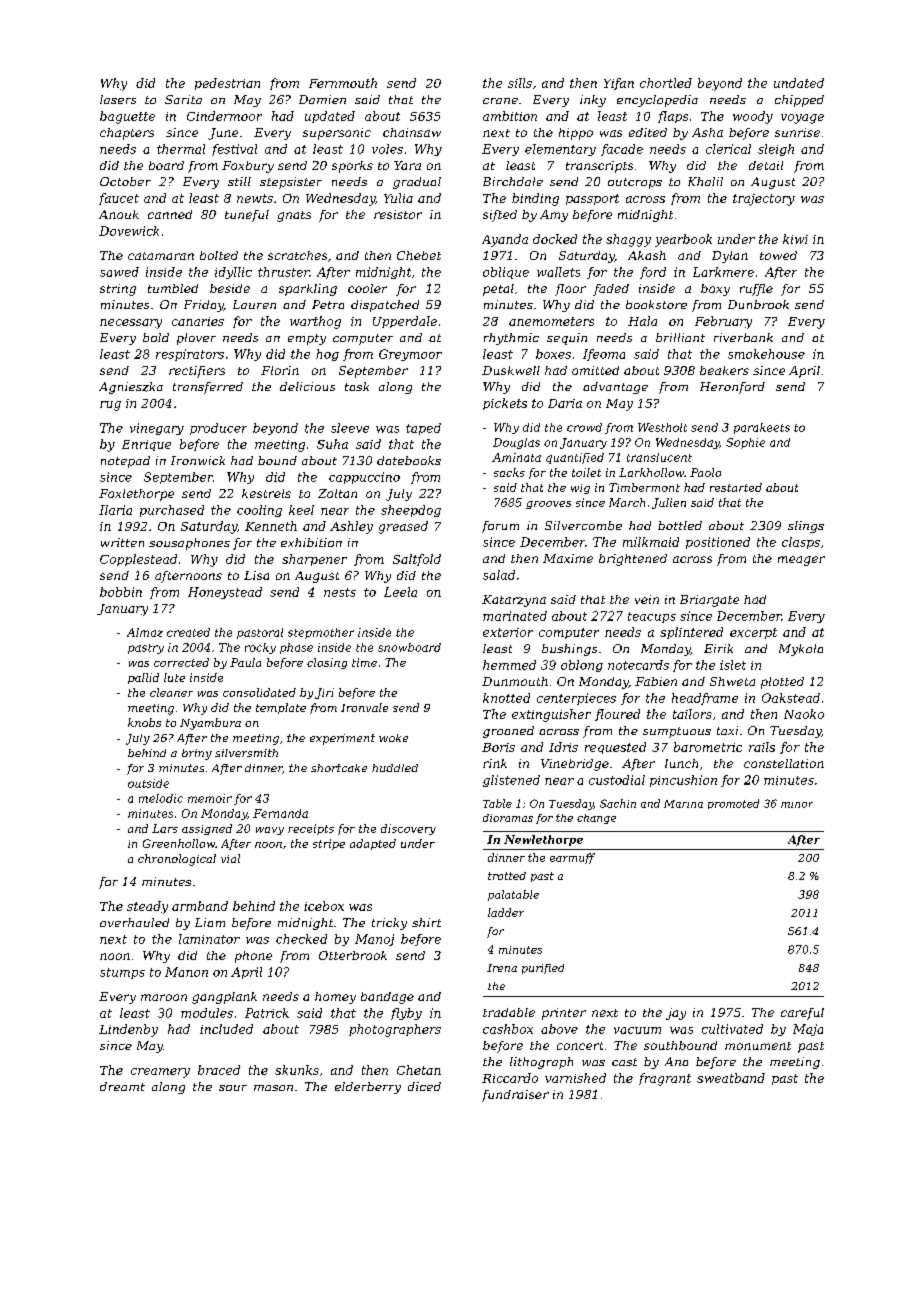 The width and height of the screenshot is (924, 1308). I want to click on sills, so click(520, 83).
